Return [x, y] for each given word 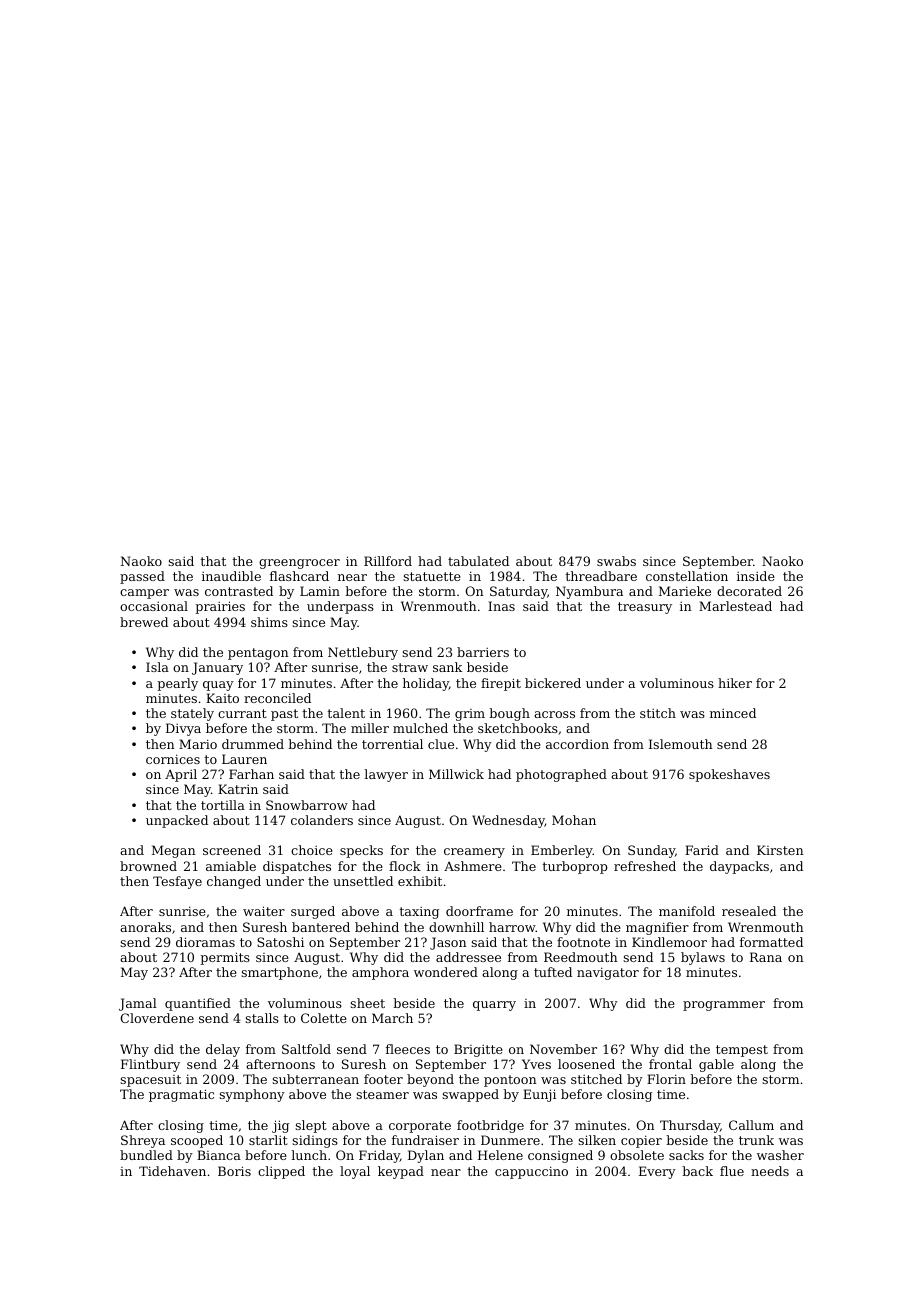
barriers [483, 652]
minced [733, 713]
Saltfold [306, 1049]
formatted [771, 942]
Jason [448, 943]
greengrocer [299, 564]
